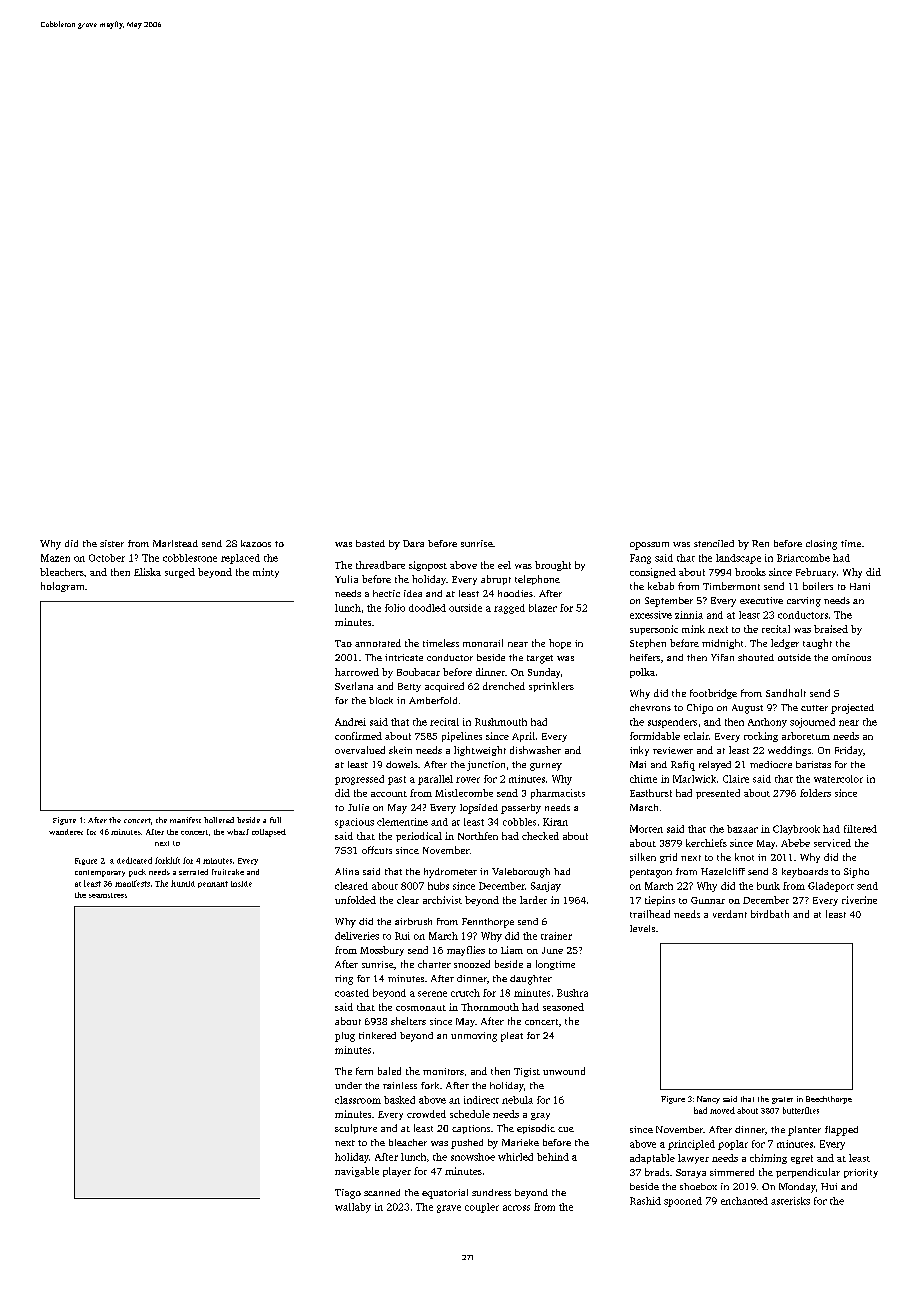 Image resolution: width=924 pixels, height=1308 pixels. Describe the element at coordinates (831, 629) in the image. I see `braised` at that location.
